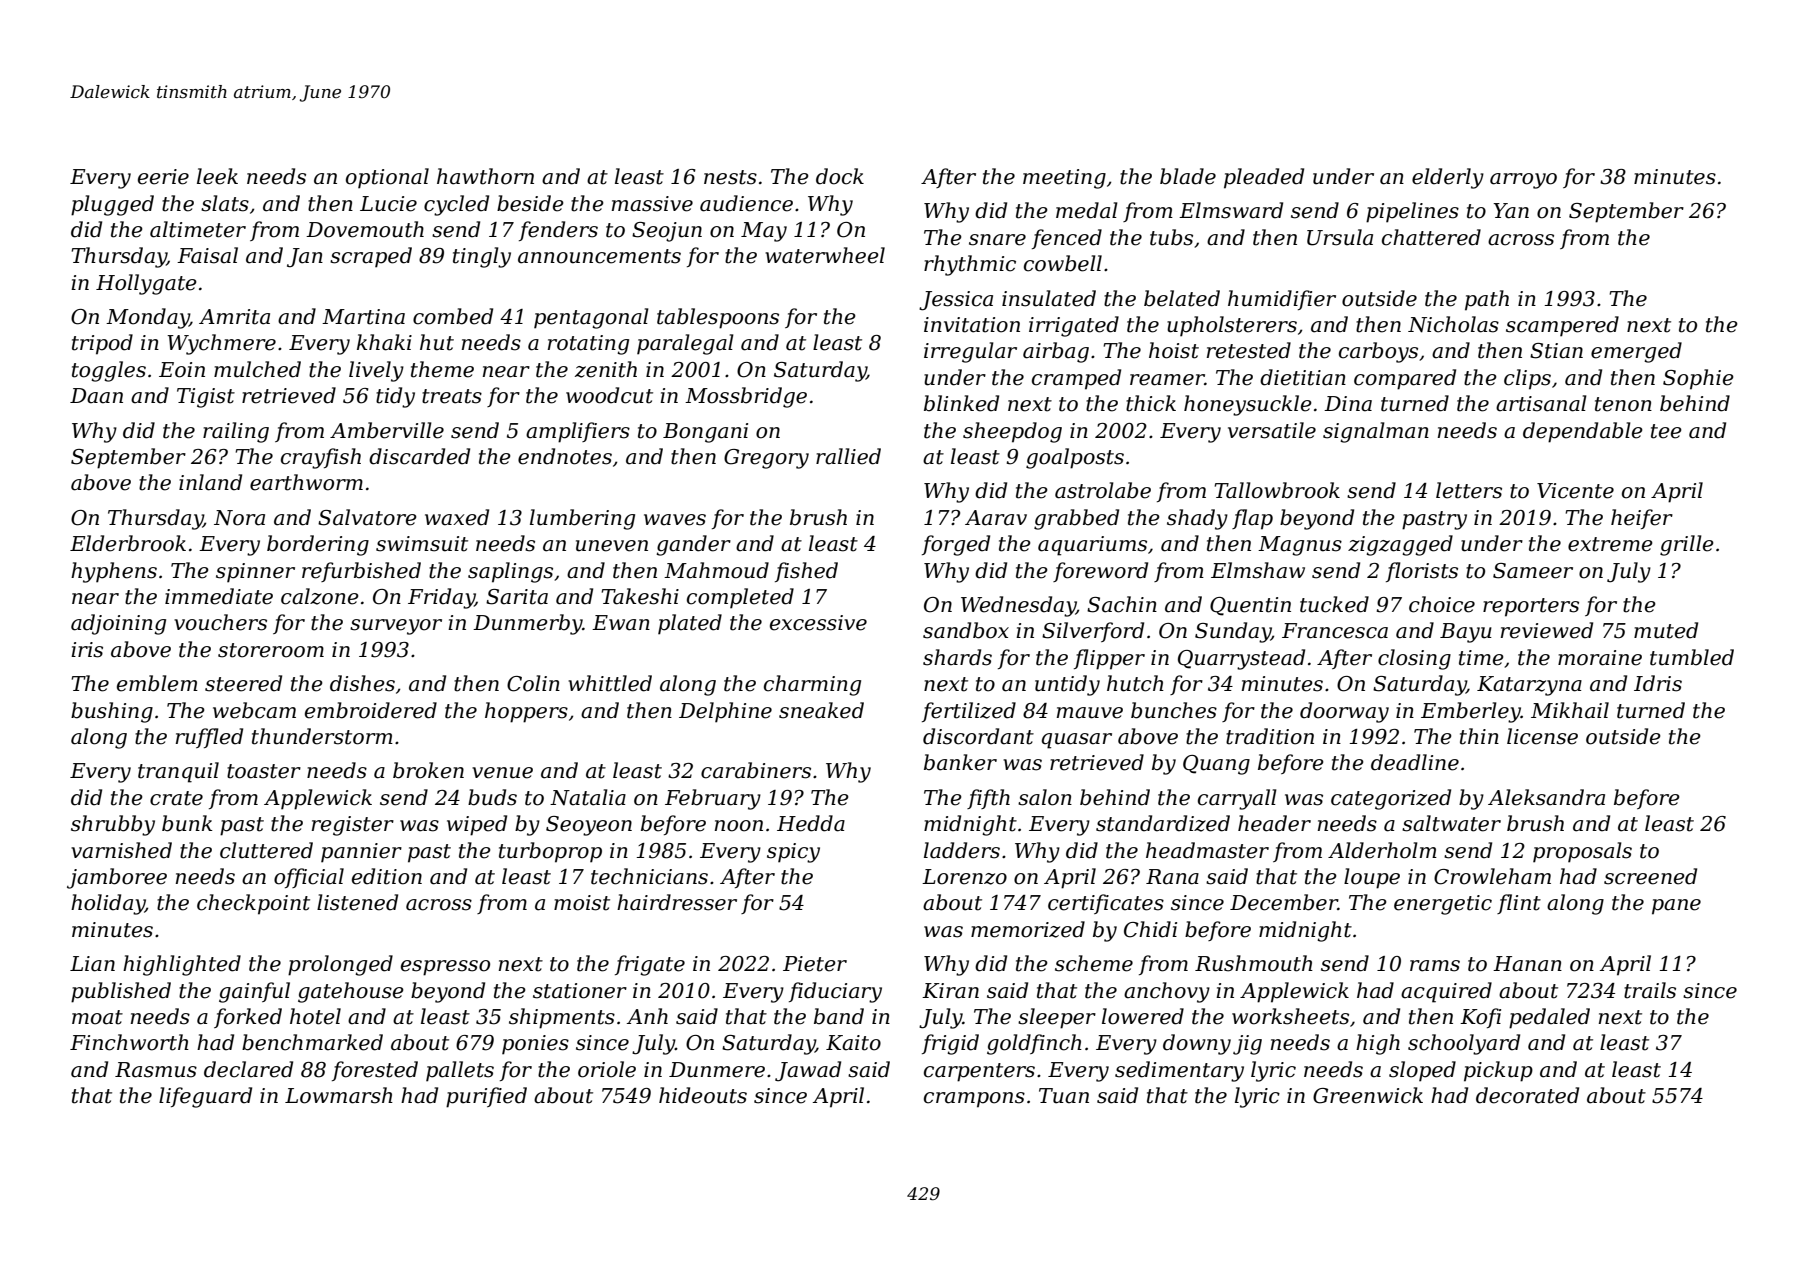  I want to click on pipelines, so click(1412, 212).
